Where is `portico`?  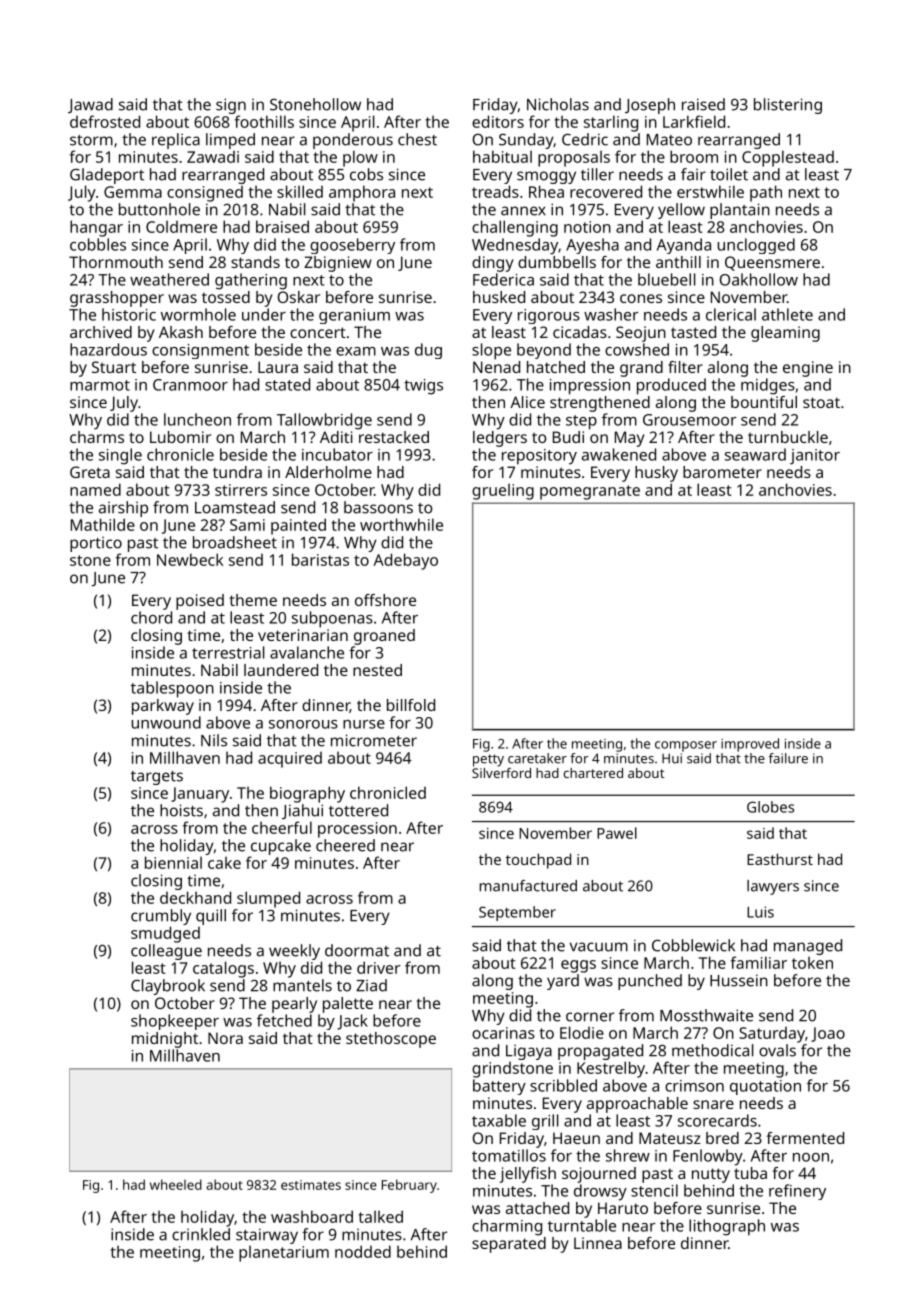 portico is located at coordinates (96, 544).
